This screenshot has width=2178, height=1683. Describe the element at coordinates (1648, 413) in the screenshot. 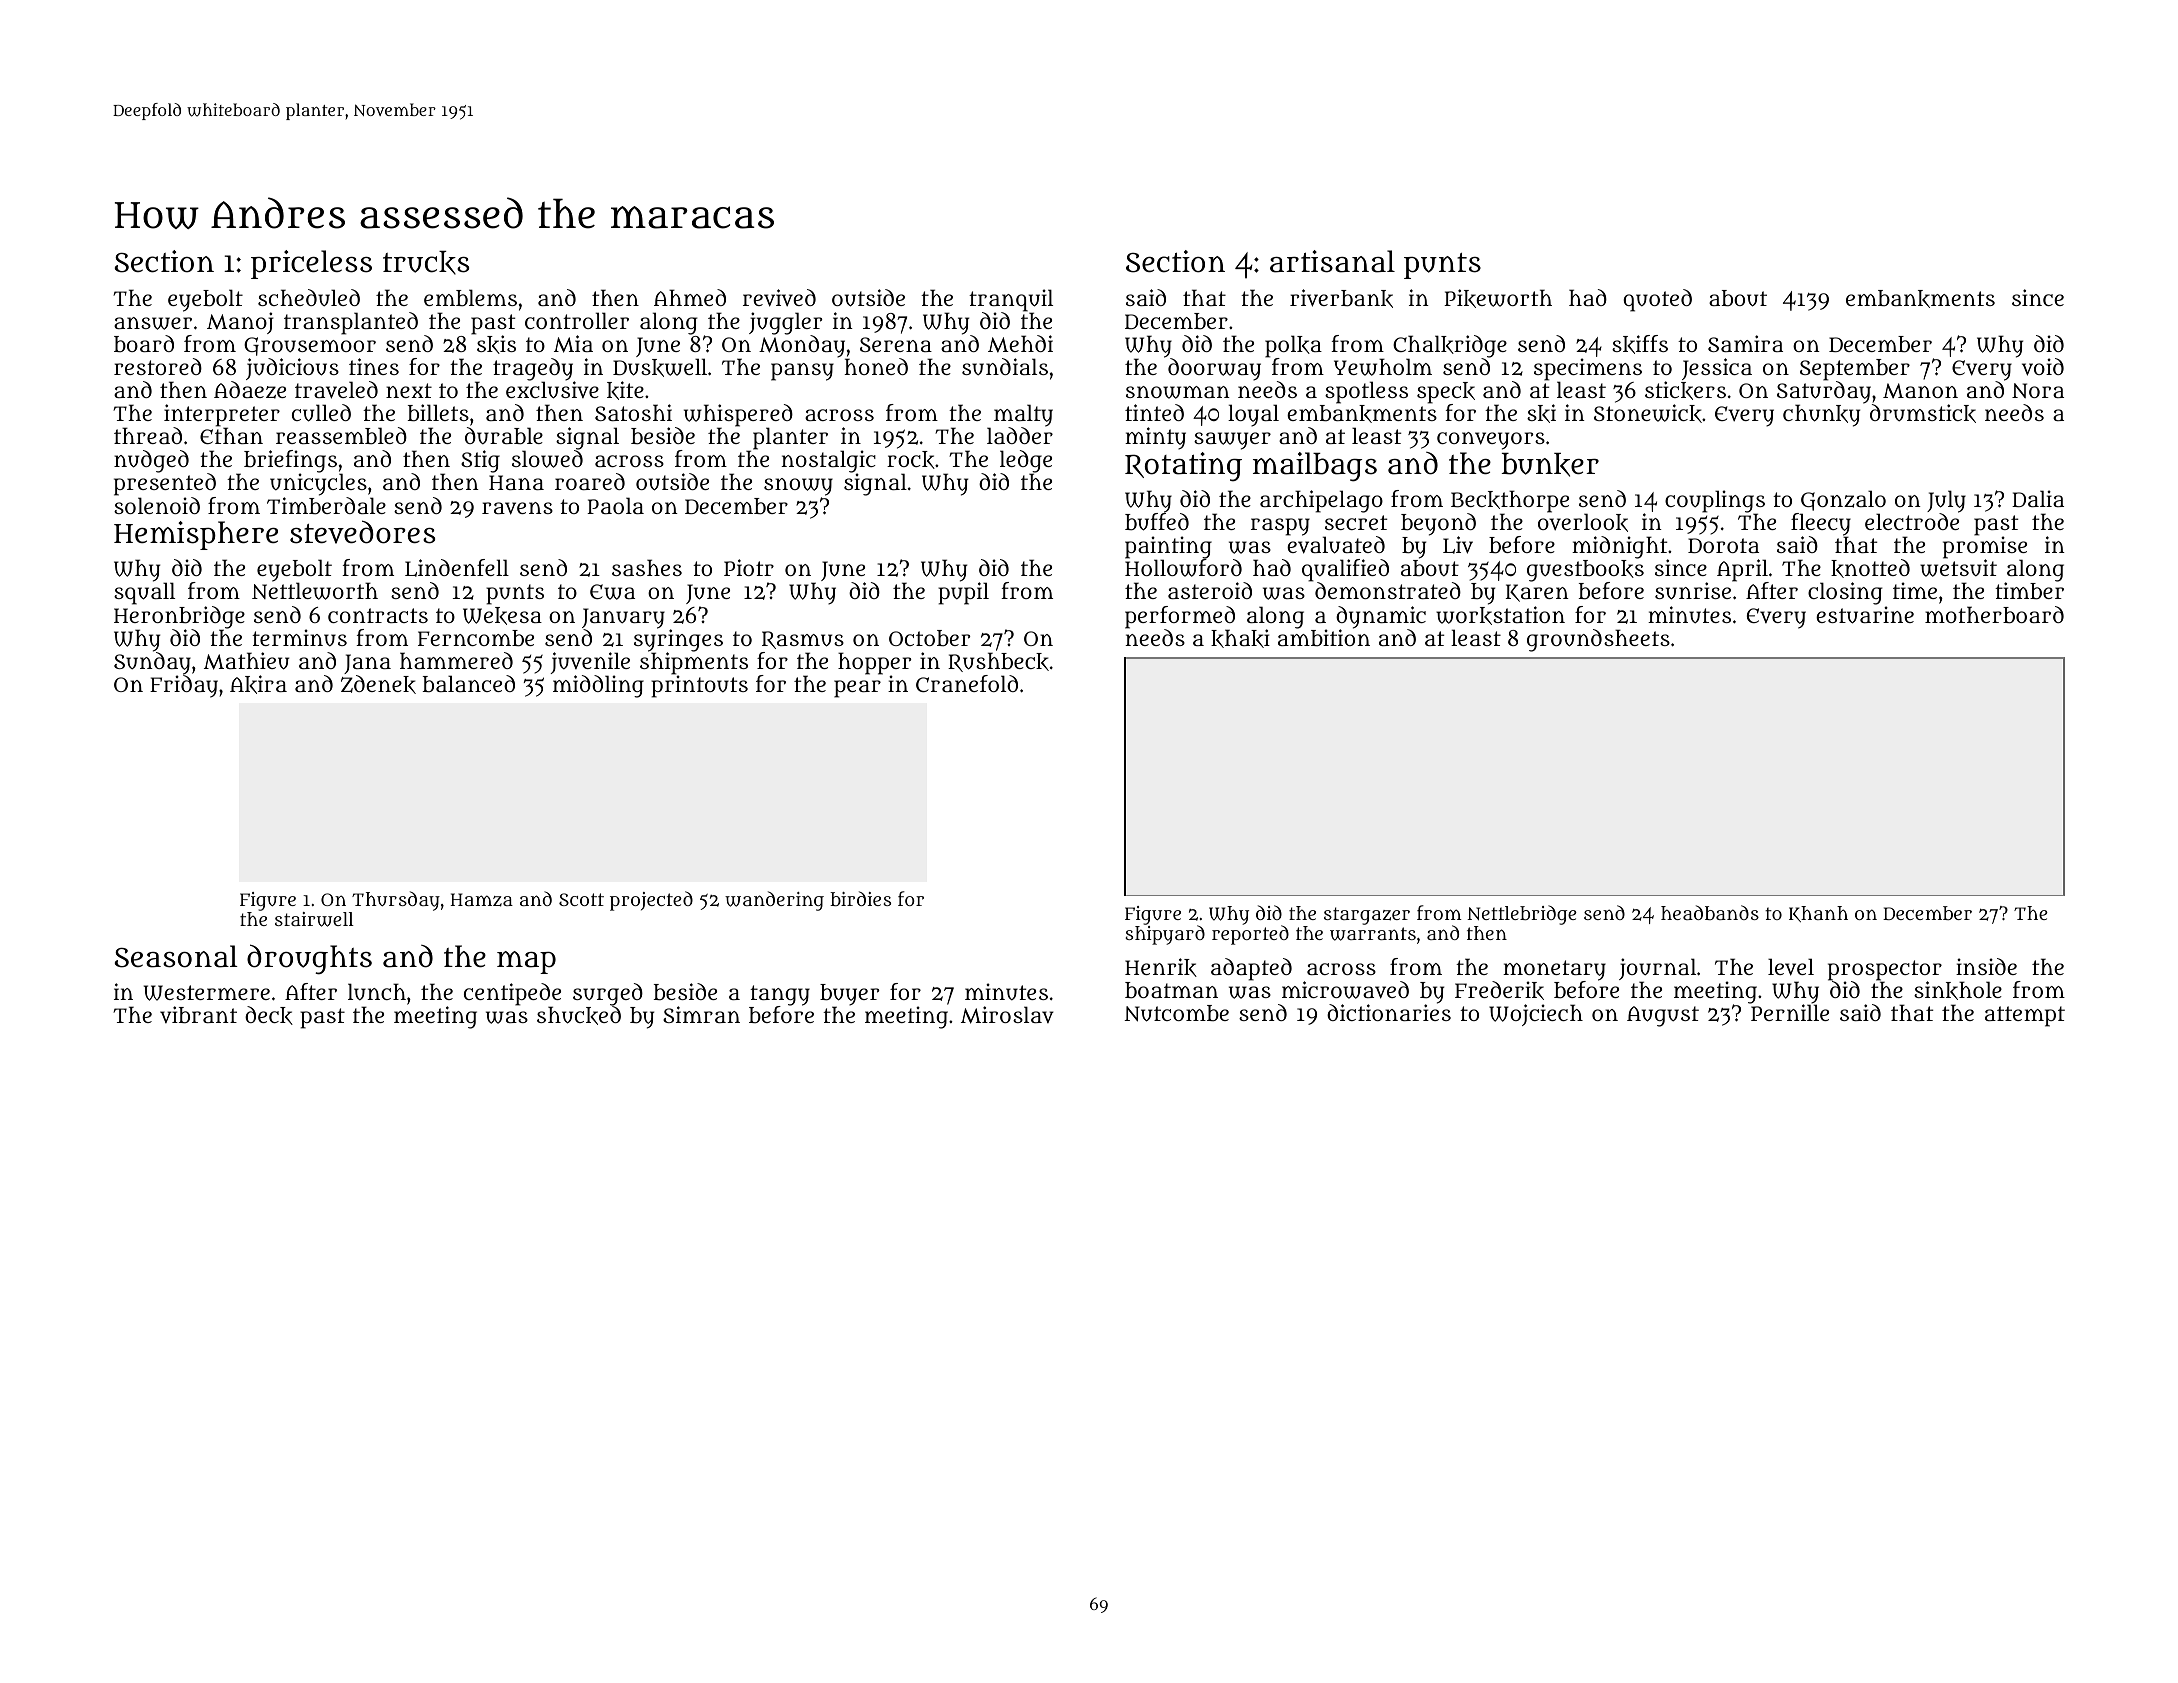

I see `Stonewick` at that location.
